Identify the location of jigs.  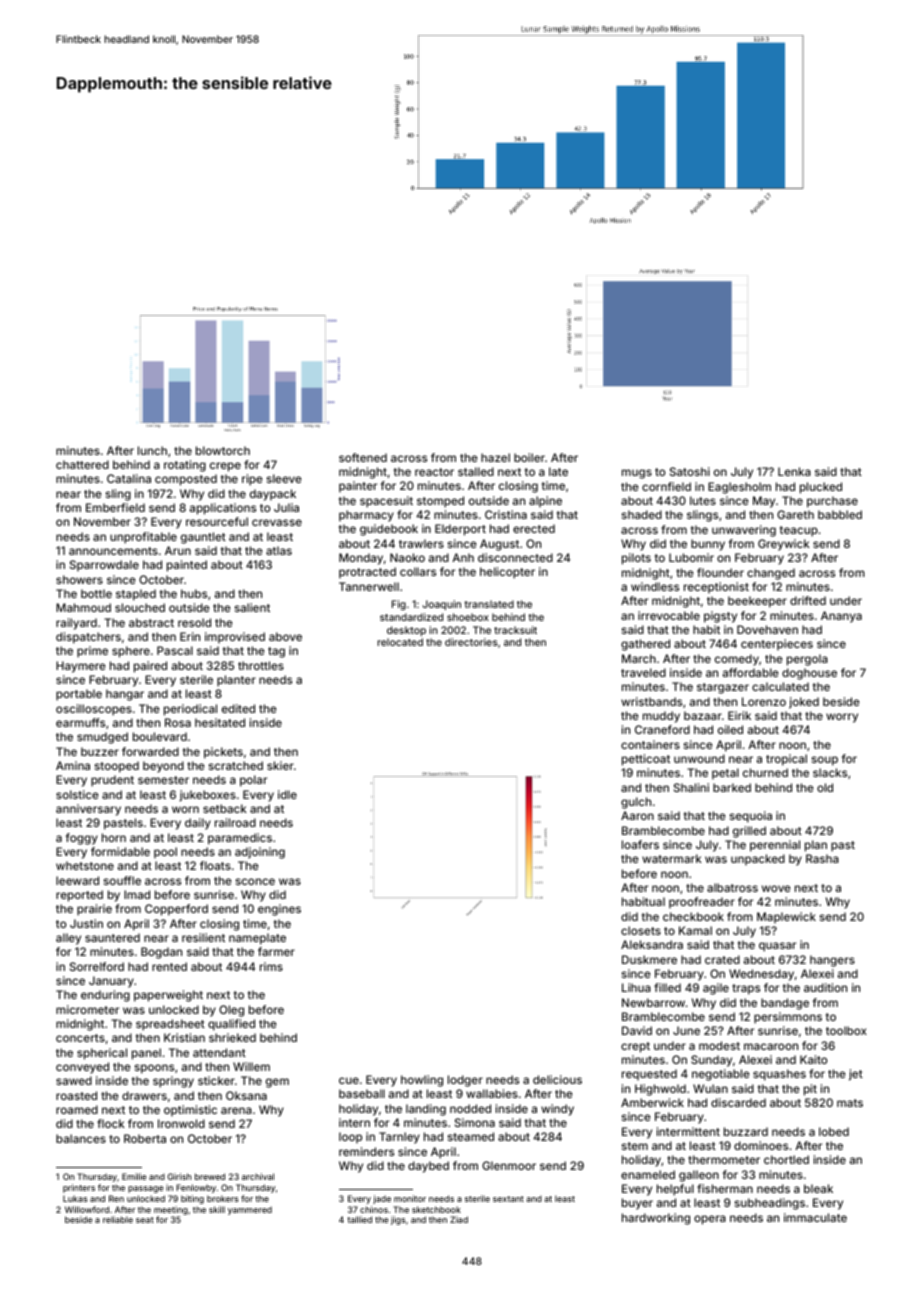
(398, 1220).
